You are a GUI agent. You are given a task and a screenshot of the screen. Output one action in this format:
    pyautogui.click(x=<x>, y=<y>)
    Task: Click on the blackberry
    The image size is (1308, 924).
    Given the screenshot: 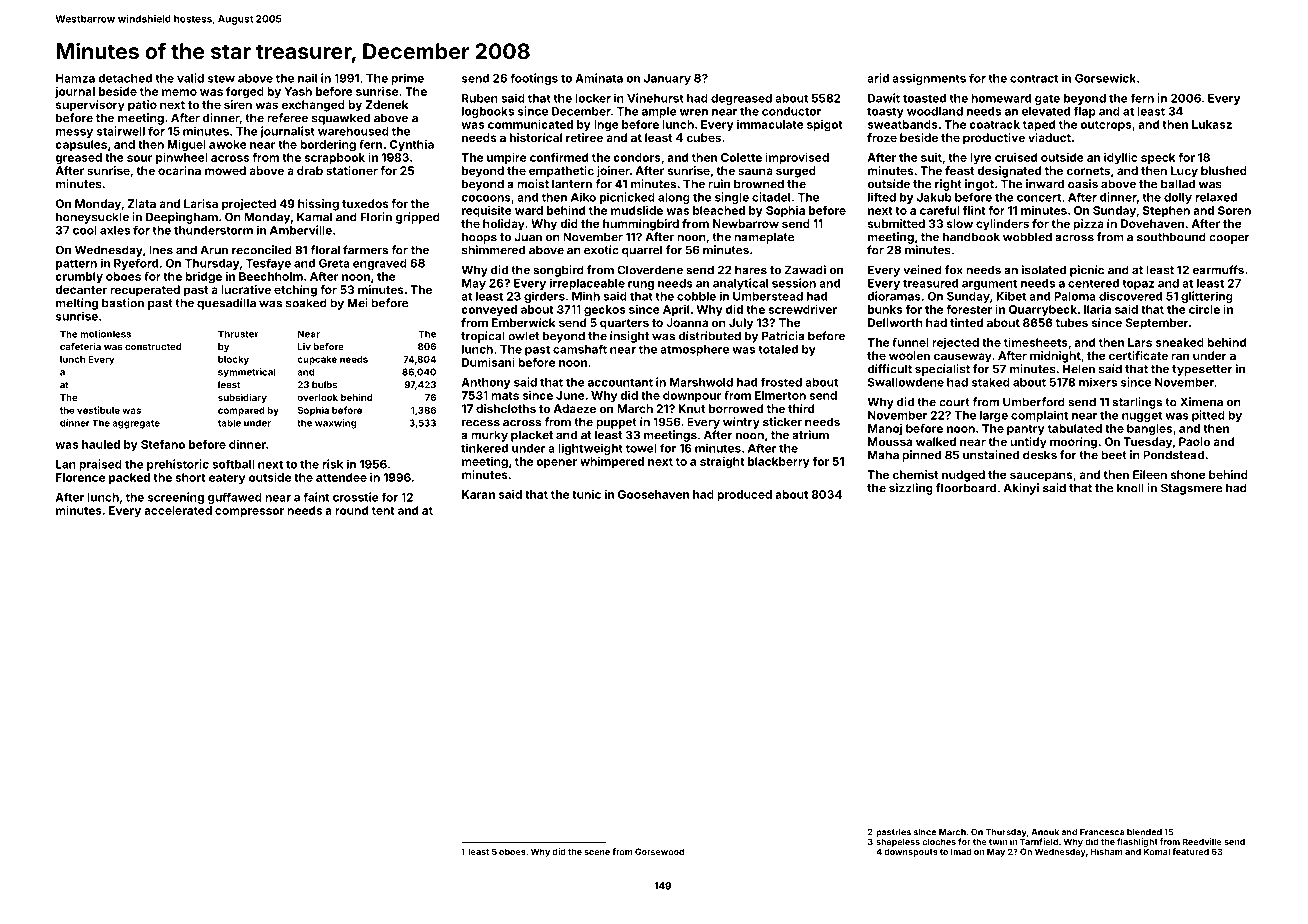 What is the action you would take?
    pyautogui.click(x=779, y=462)
